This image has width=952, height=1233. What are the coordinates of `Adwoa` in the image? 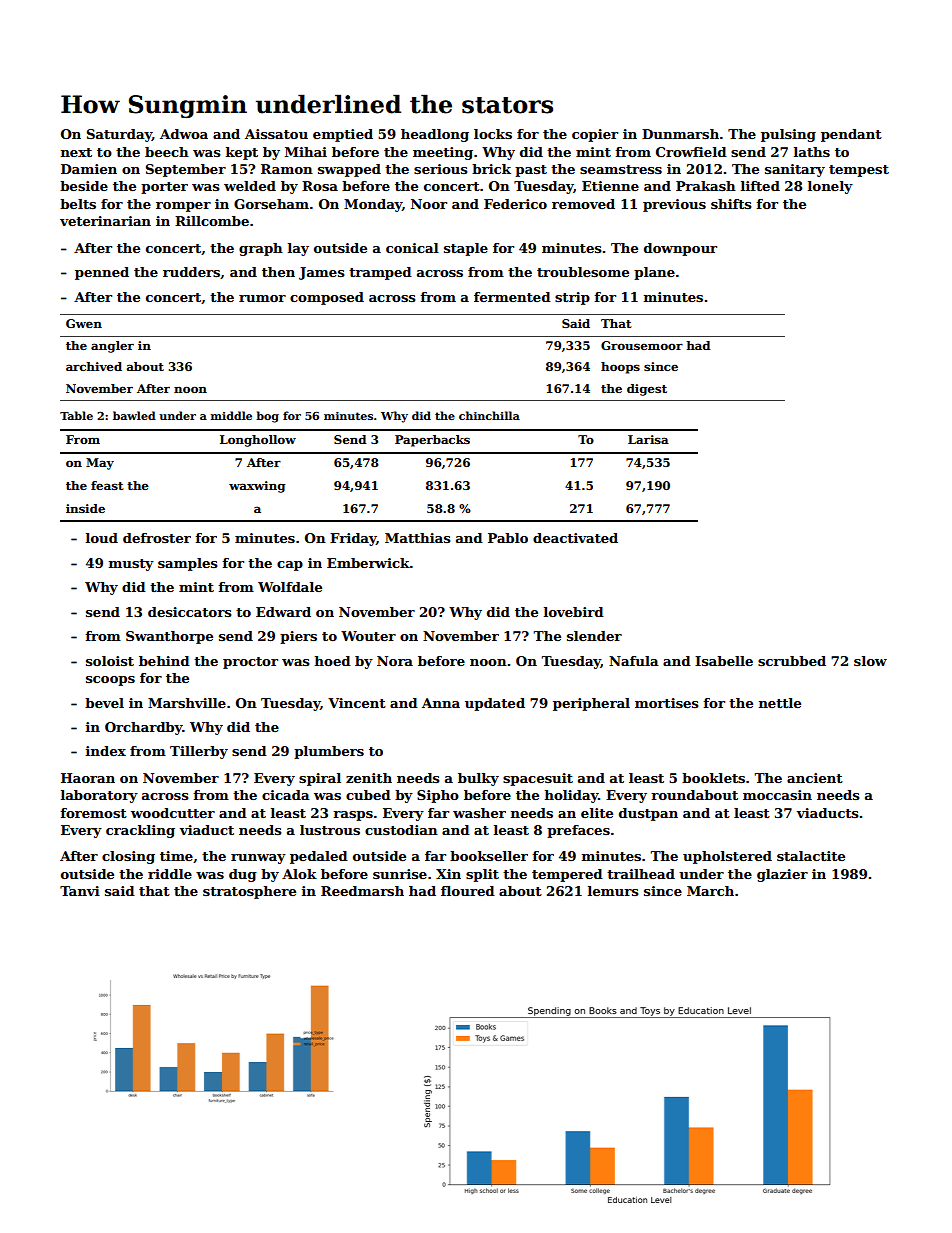 It's located at (184, 134).
